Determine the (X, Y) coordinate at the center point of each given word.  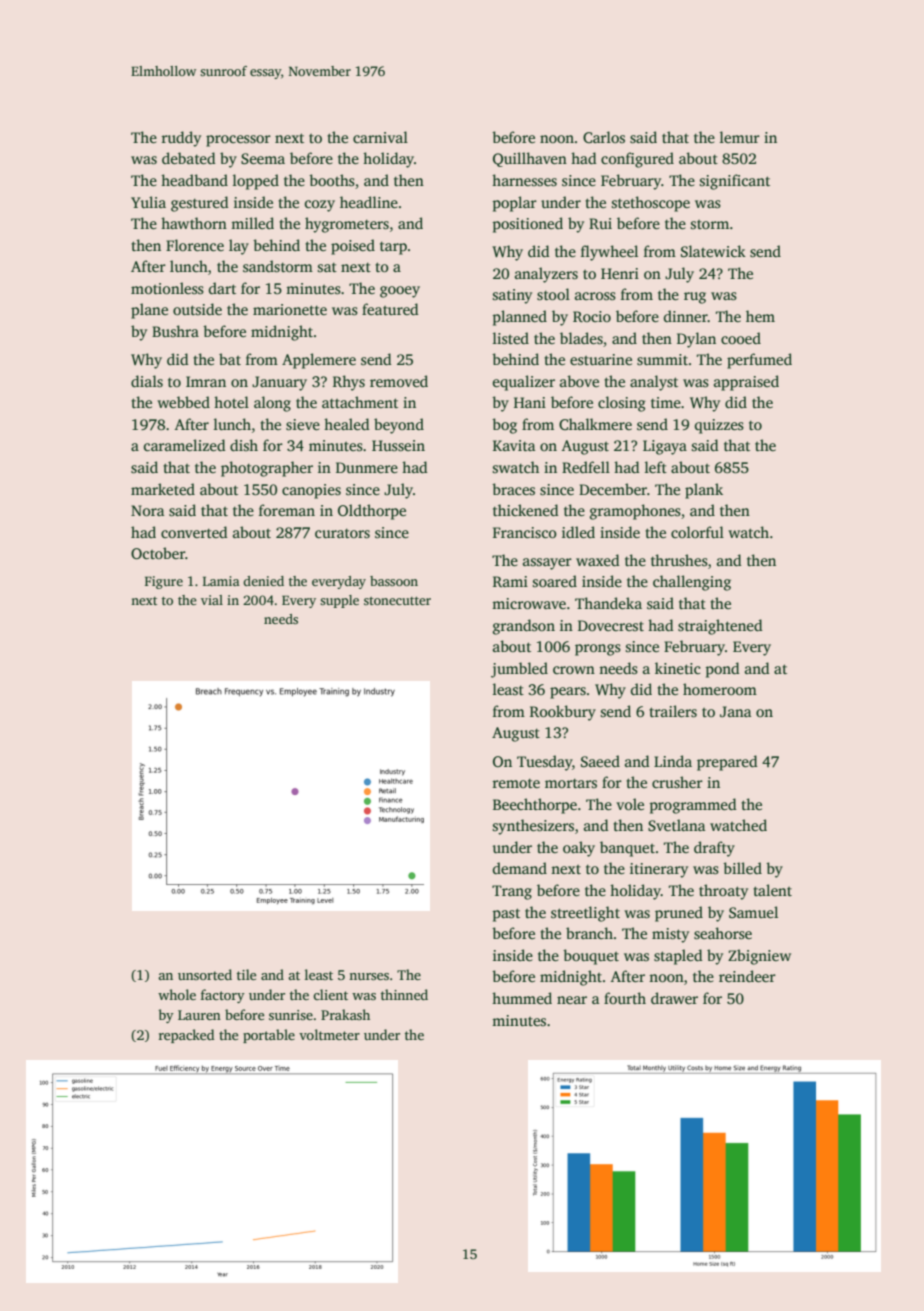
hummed (522, 998)
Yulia (148, 202)
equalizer (524, 383)
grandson (524, 627)
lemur (740, 137)
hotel (231, 402)
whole (177, 994)
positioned (528, 225)
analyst (654, 383)
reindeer (747, 976)
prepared (727, 763)
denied (263, 581)
